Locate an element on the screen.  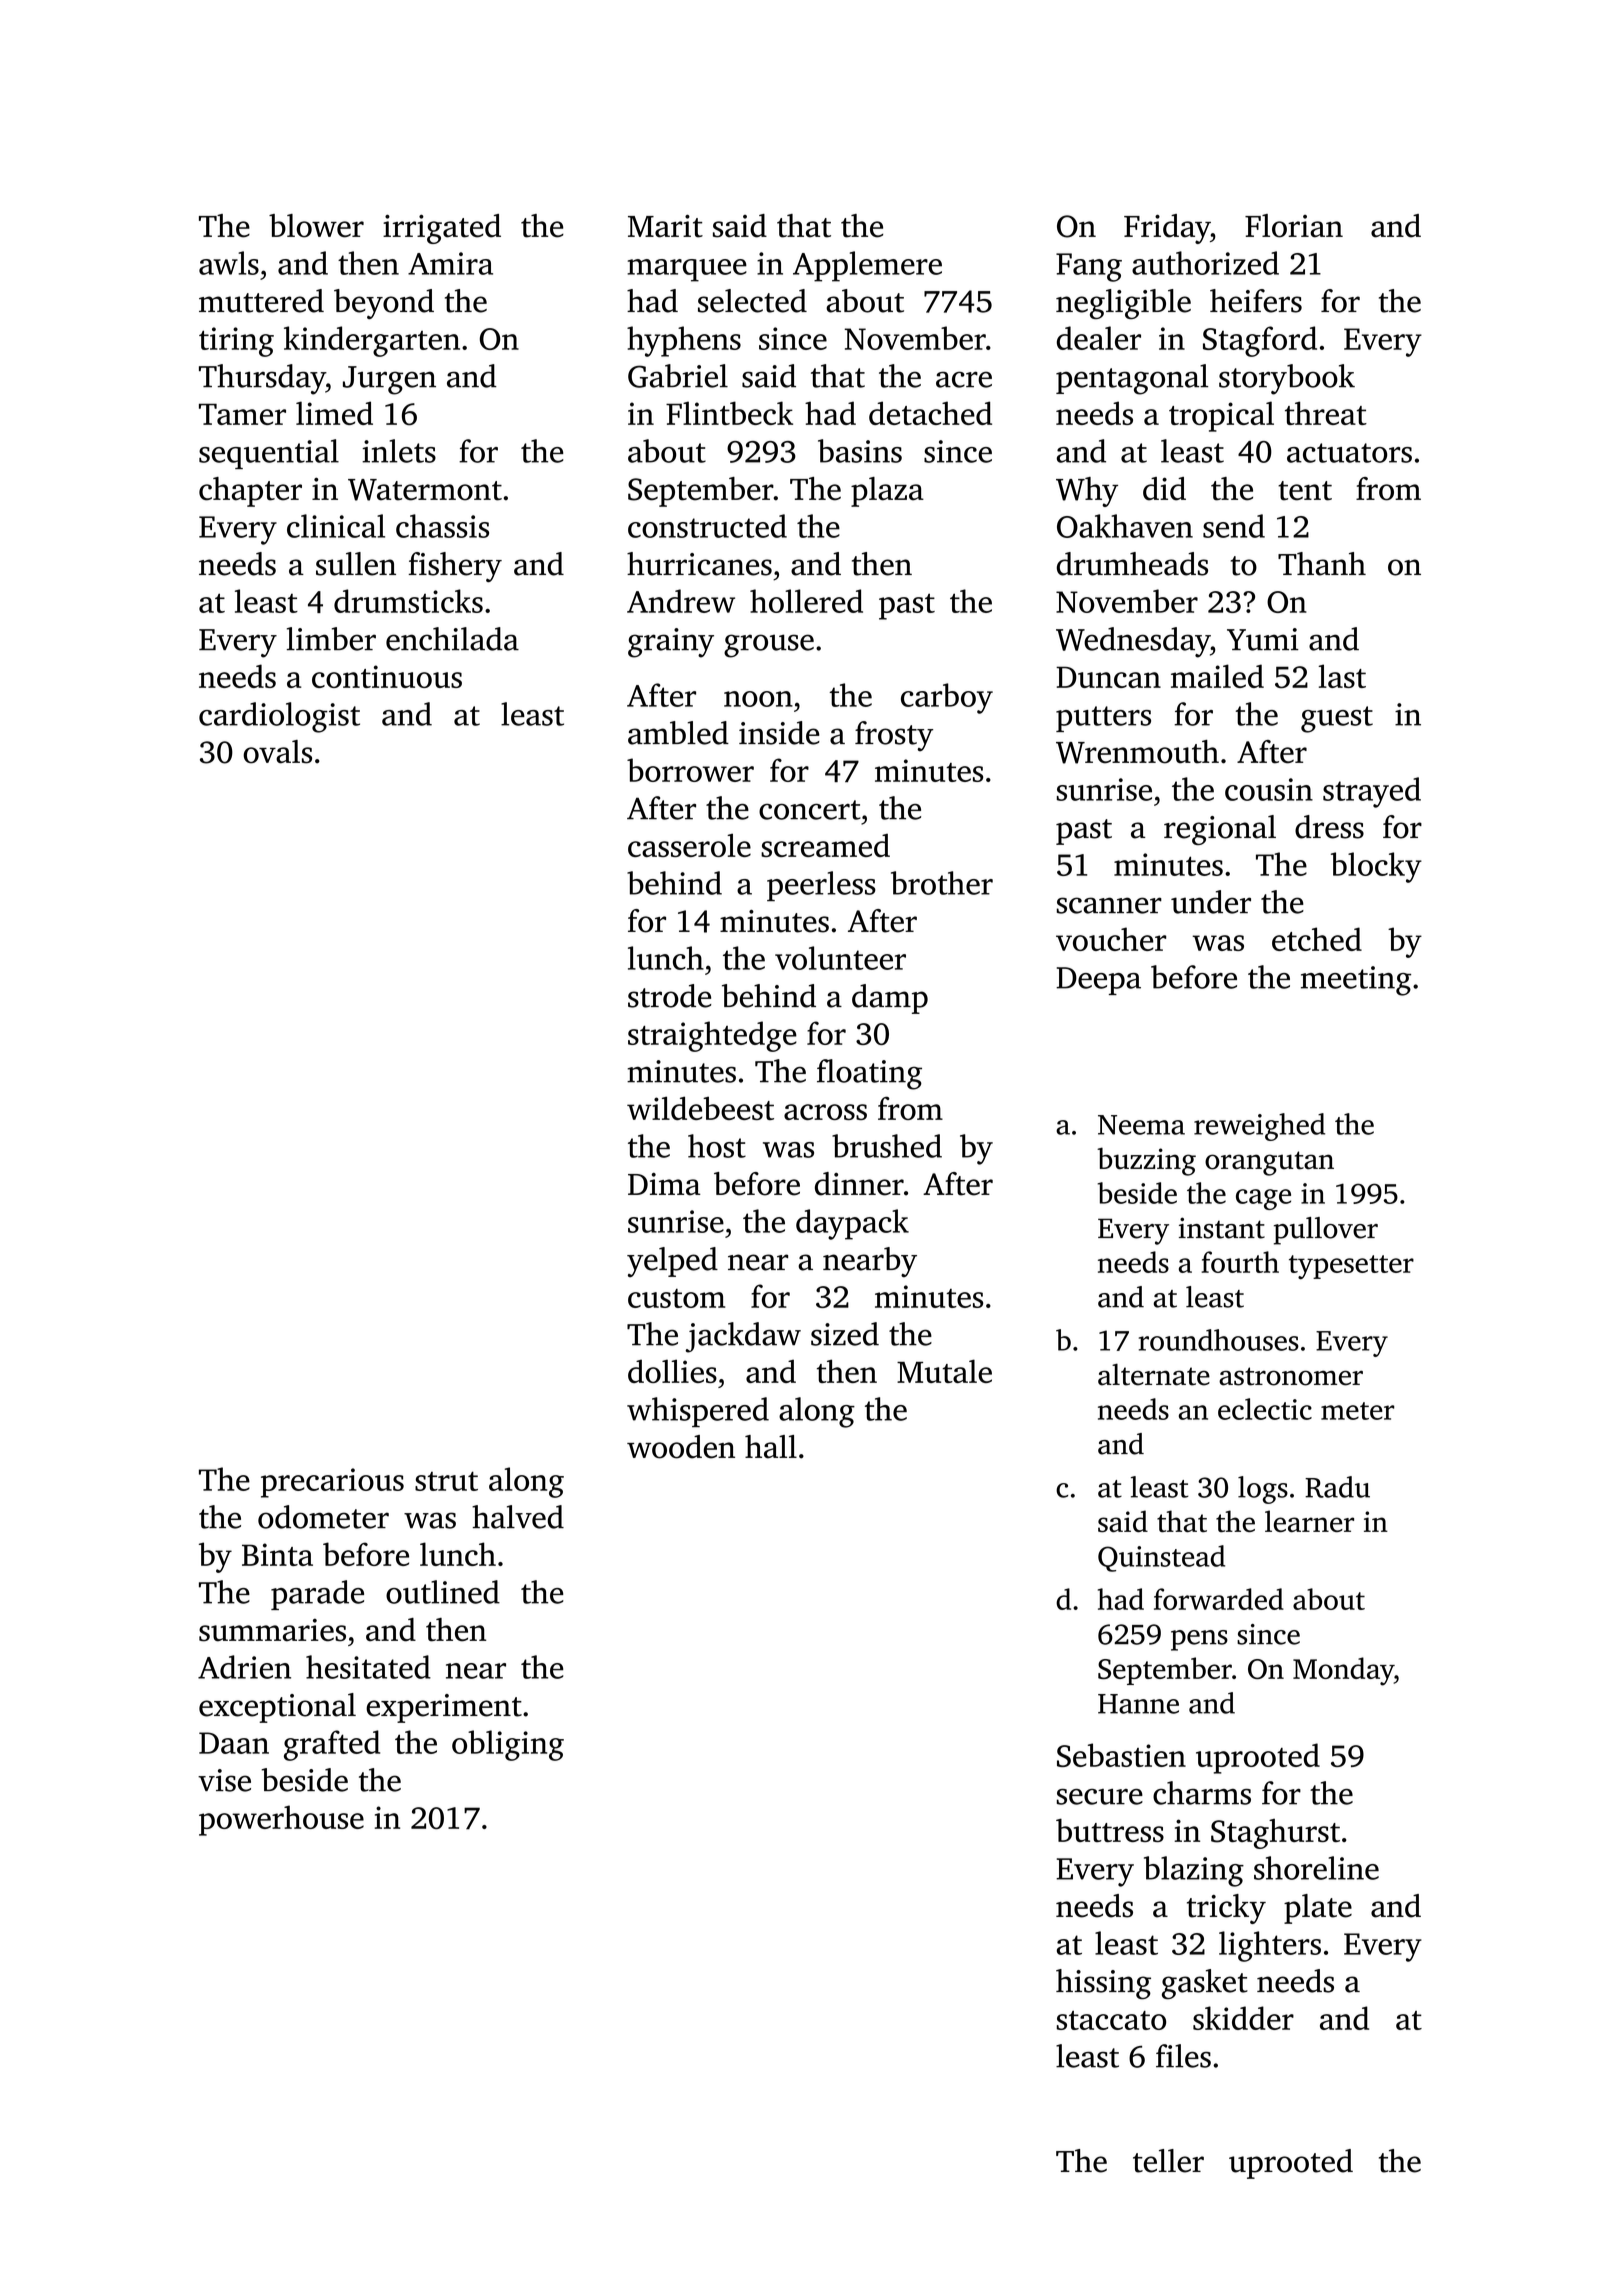
roundhouses is located at coordinates (1219, 1340).
